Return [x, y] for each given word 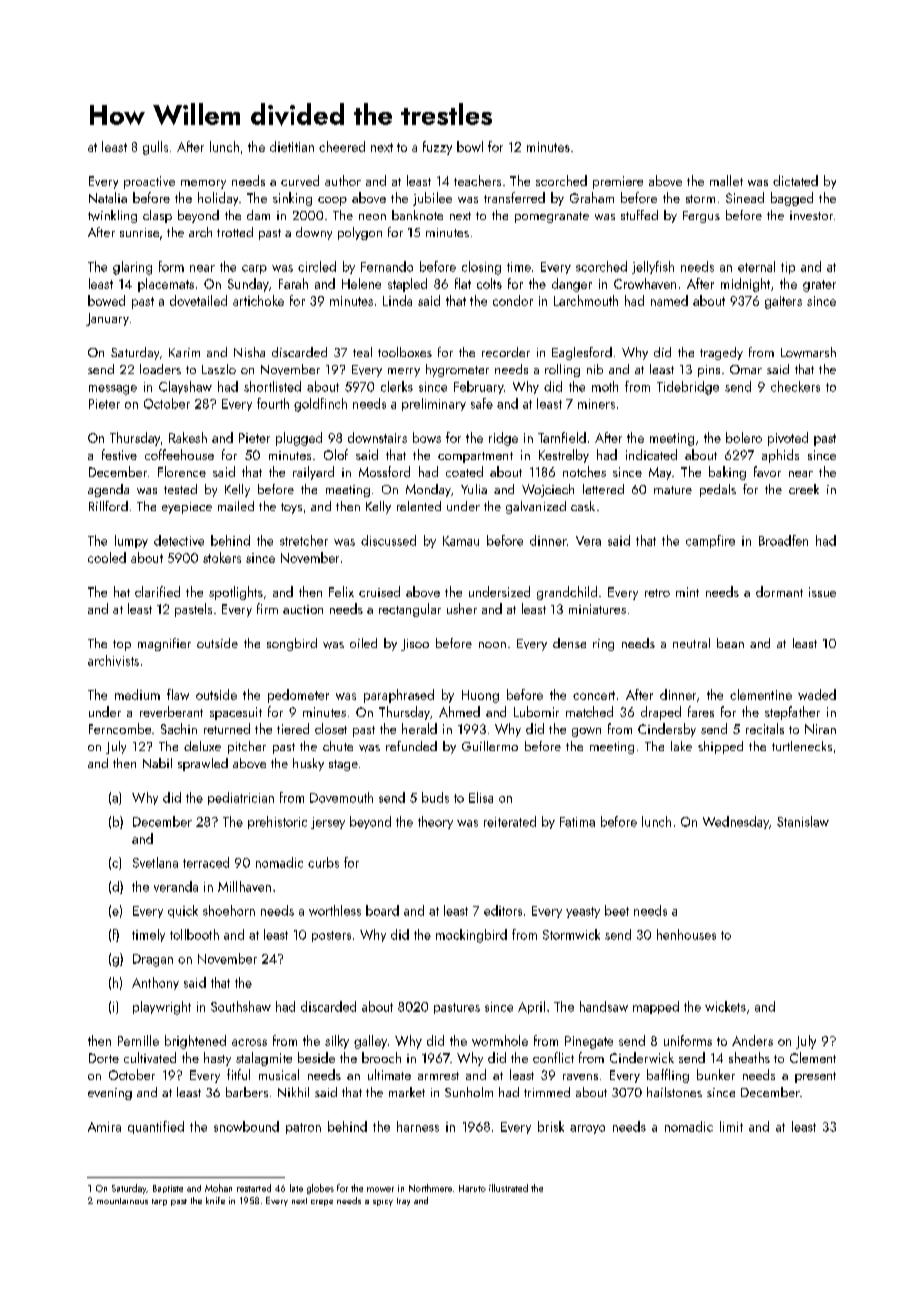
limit [731, 1126]
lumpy [131, 541]
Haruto [472, 1188]
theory [435, 822]
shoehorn [229, 910]
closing [481, 268]
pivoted [788, 439]
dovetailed [198, 300]
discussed [388, 540]
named [669, 300]
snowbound [246, 1126]
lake [681, 746]
